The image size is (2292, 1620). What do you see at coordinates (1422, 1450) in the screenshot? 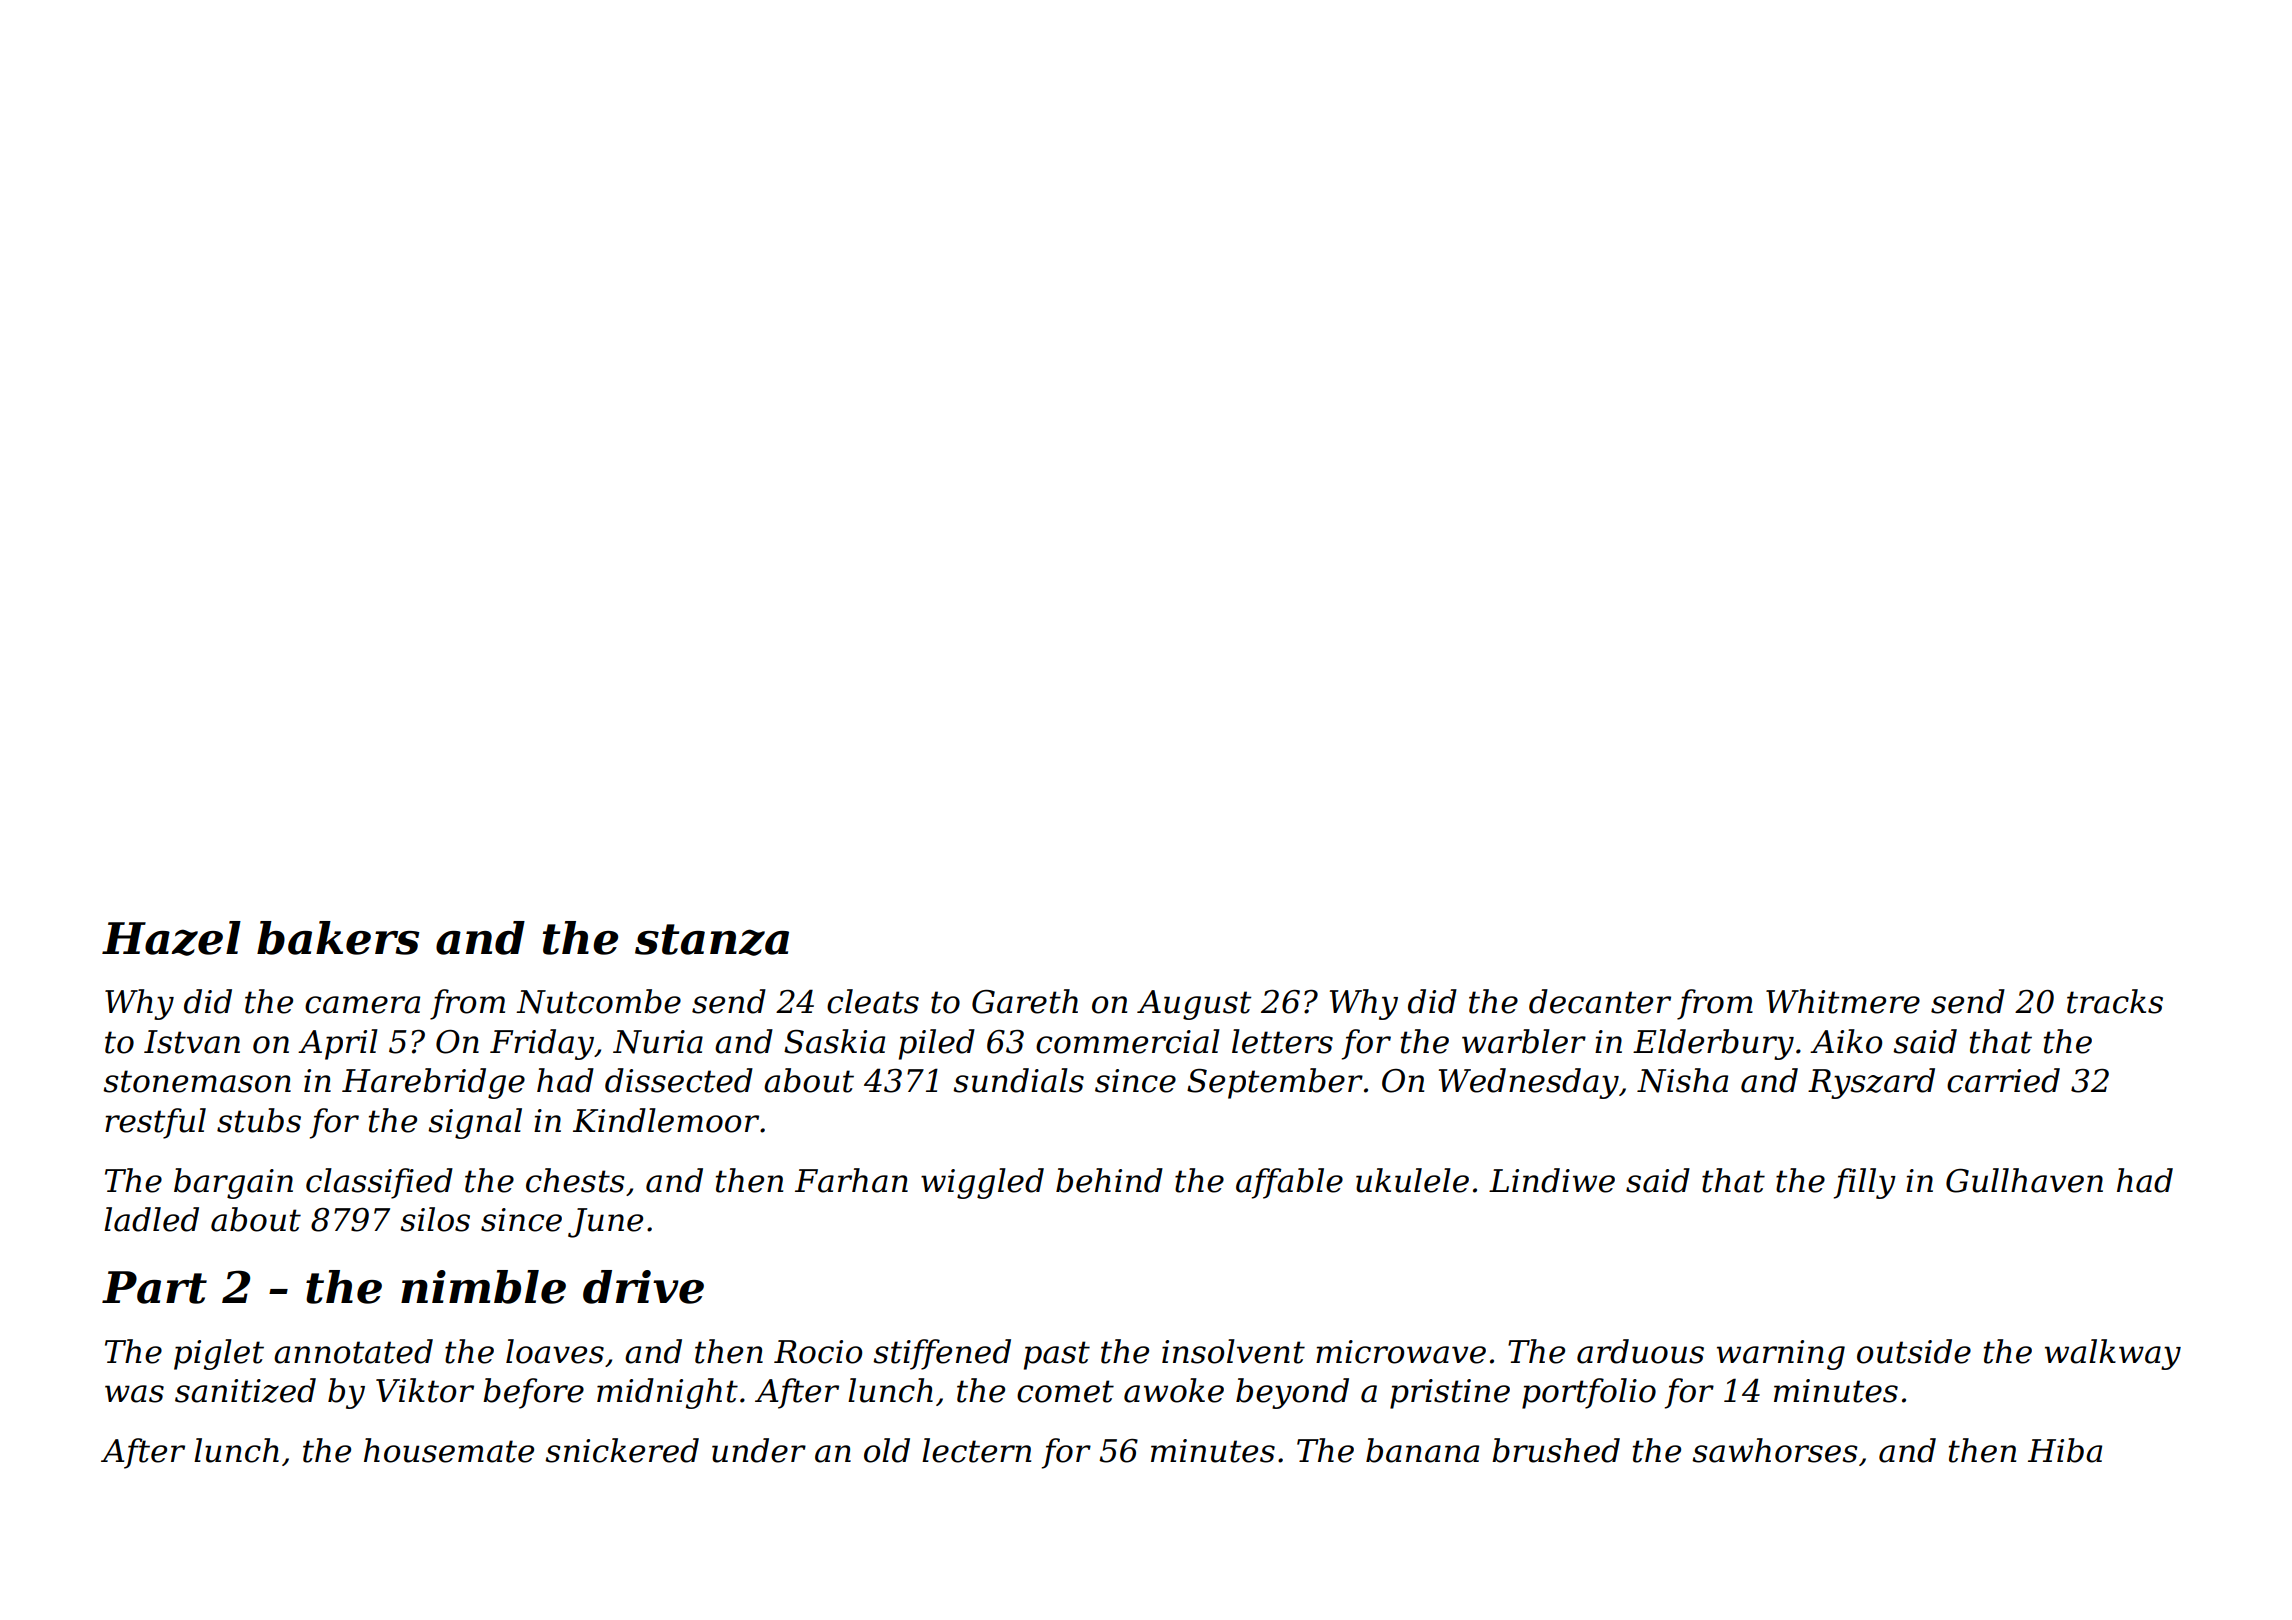
I see `banana` at bounding box center [1422, 1450].
